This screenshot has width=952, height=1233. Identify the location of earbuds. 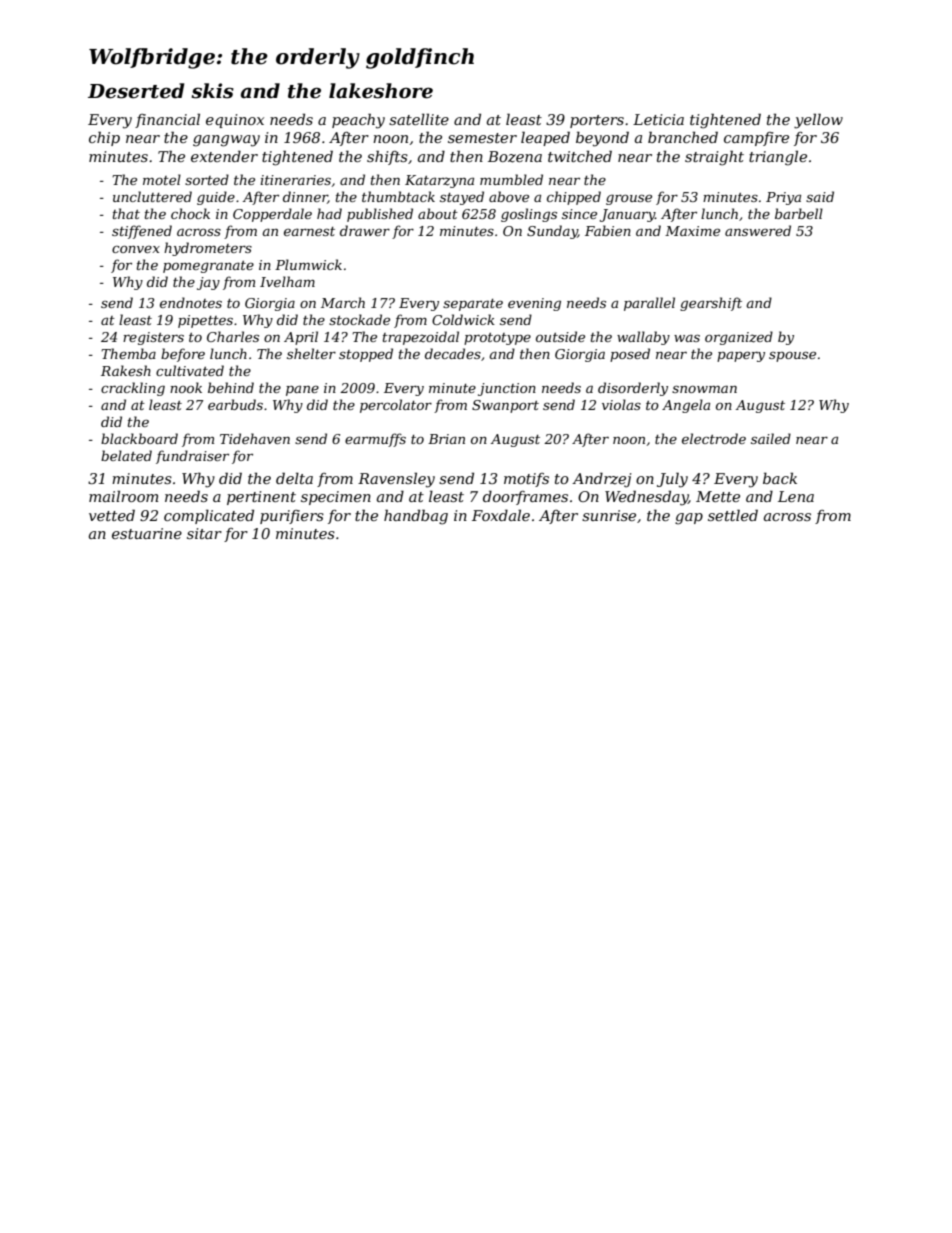
(235, 404).
